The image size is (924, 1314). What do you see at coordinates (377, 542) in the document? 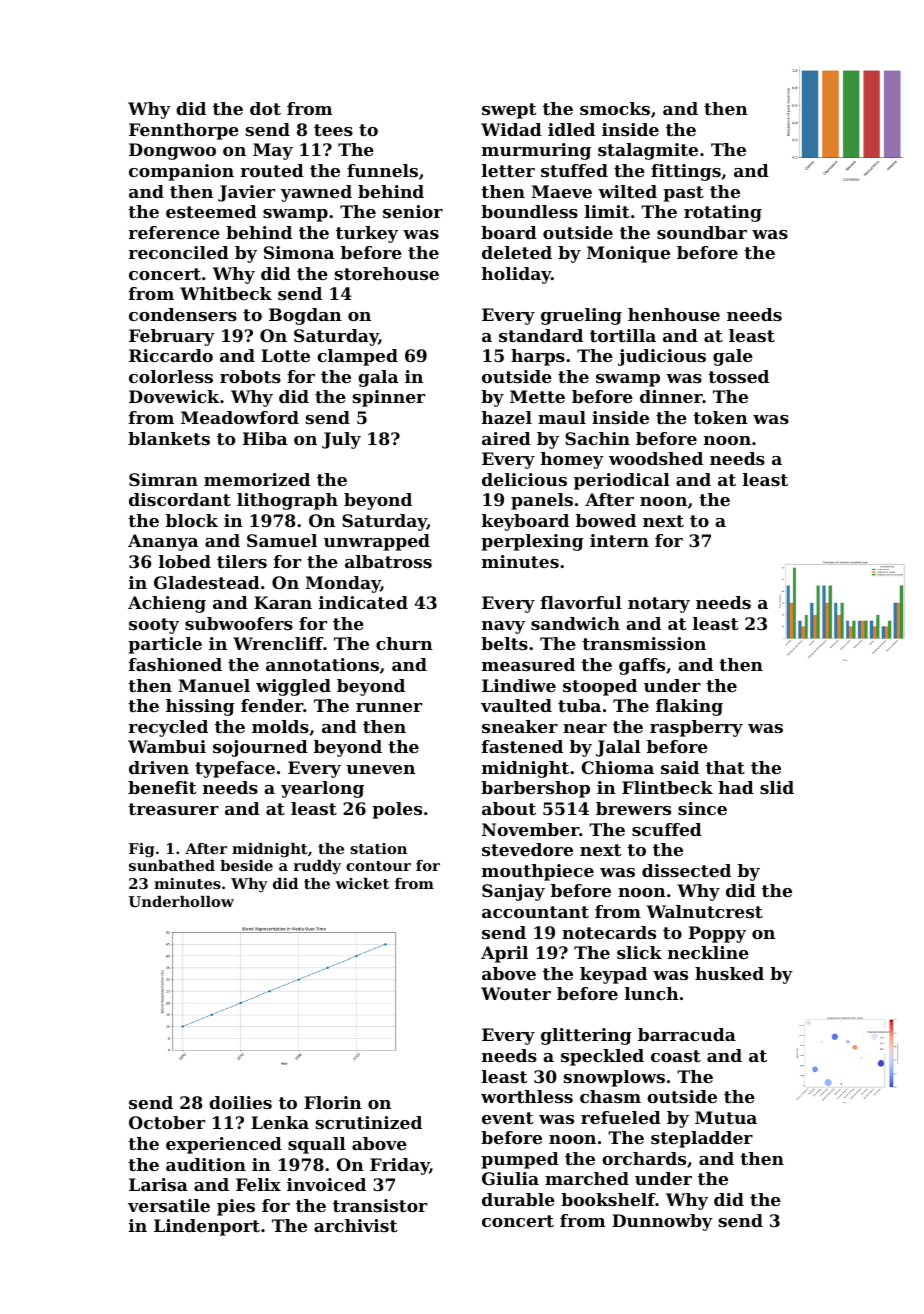
I see `unwrapped` at bounding box center [377, 542].
